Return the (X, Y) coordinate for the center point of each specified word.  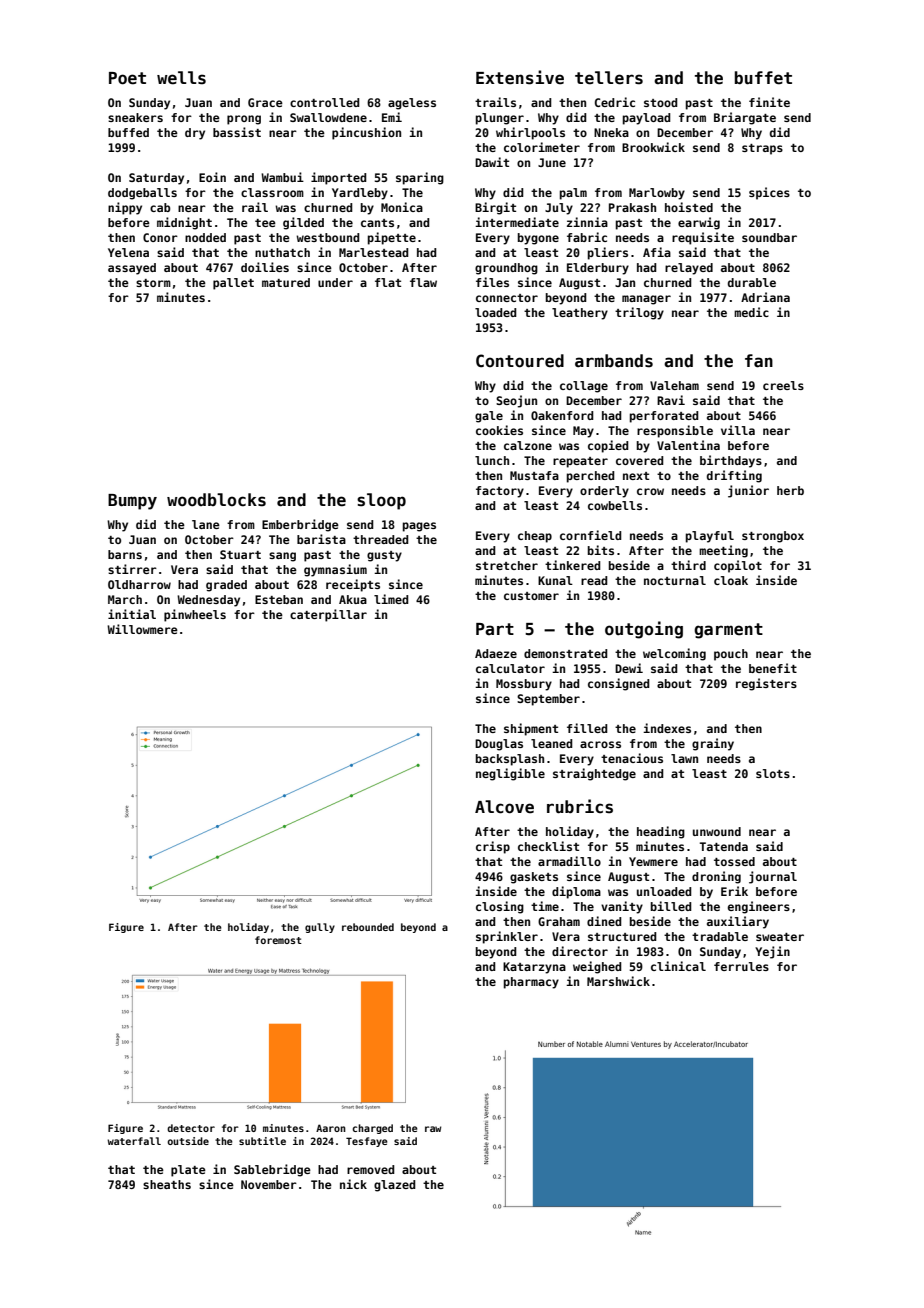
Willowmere (142, 629)
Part (495, 629)
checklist (548, 846)
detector (191, 1128)
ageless (412, 104)
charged (372, 1129)
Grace (265, 102)
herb (790, 490)
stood (661, 102)
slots (773, 773)
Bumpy (132, 502)
